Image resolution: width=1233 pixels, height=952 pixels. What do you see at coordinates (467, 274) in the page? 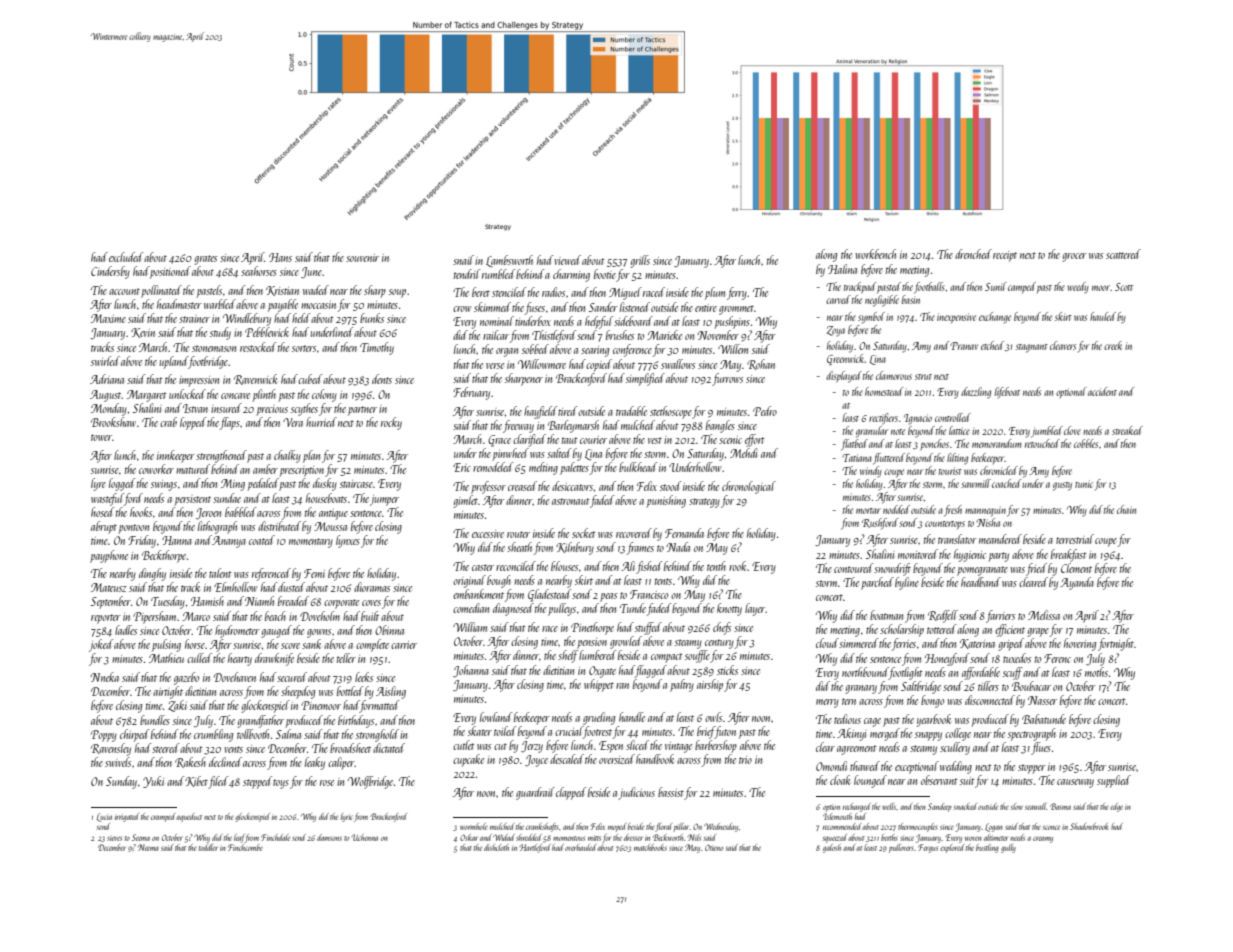
I see `tendril` at bounding box center [467, 274].
